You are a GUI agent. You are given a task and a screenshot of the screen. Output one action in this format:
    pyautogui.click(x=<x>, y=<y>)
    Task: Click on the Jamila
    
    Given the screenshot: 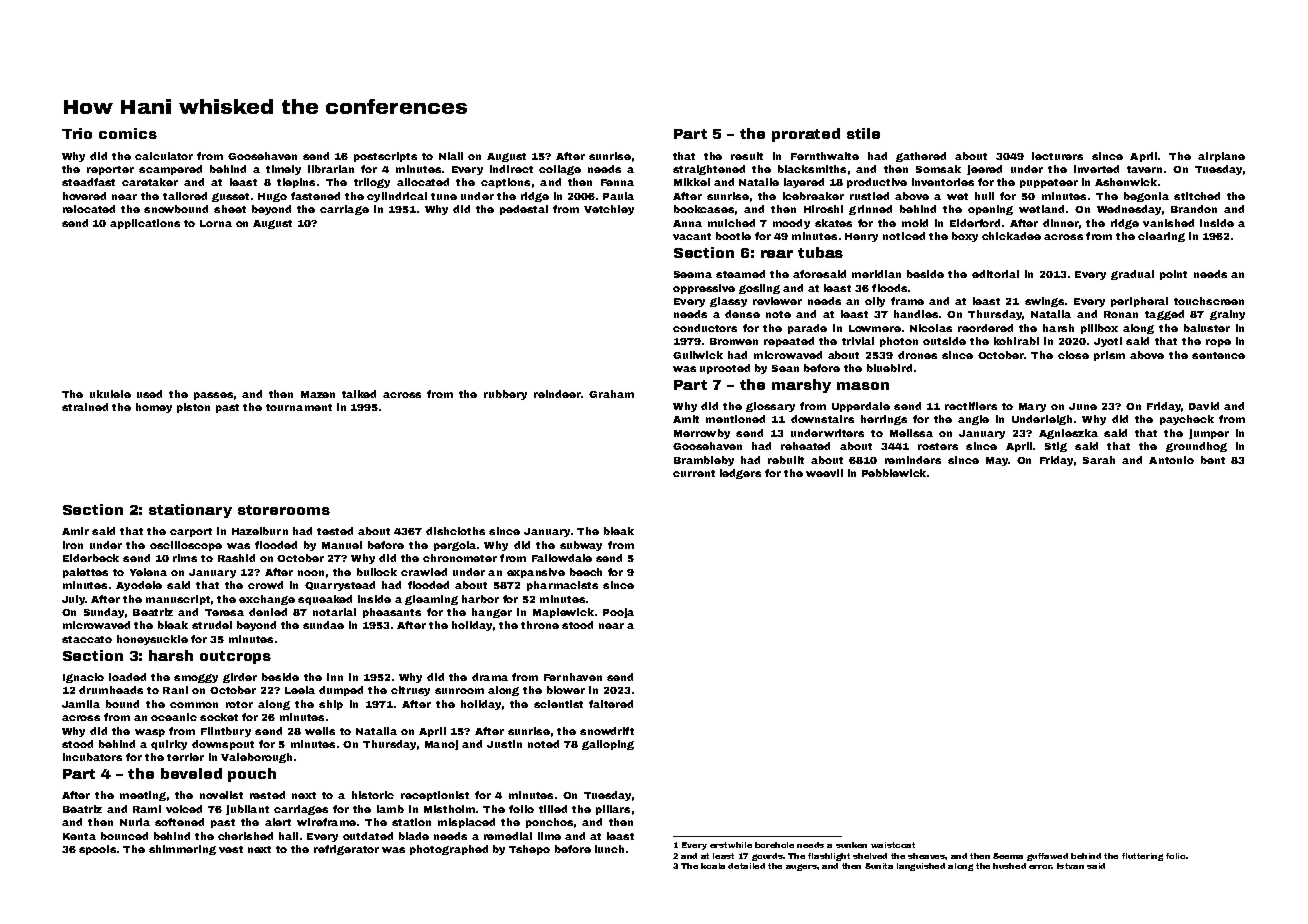 What is the action you would take?
    pyautogui.click(x=81, y=704)
